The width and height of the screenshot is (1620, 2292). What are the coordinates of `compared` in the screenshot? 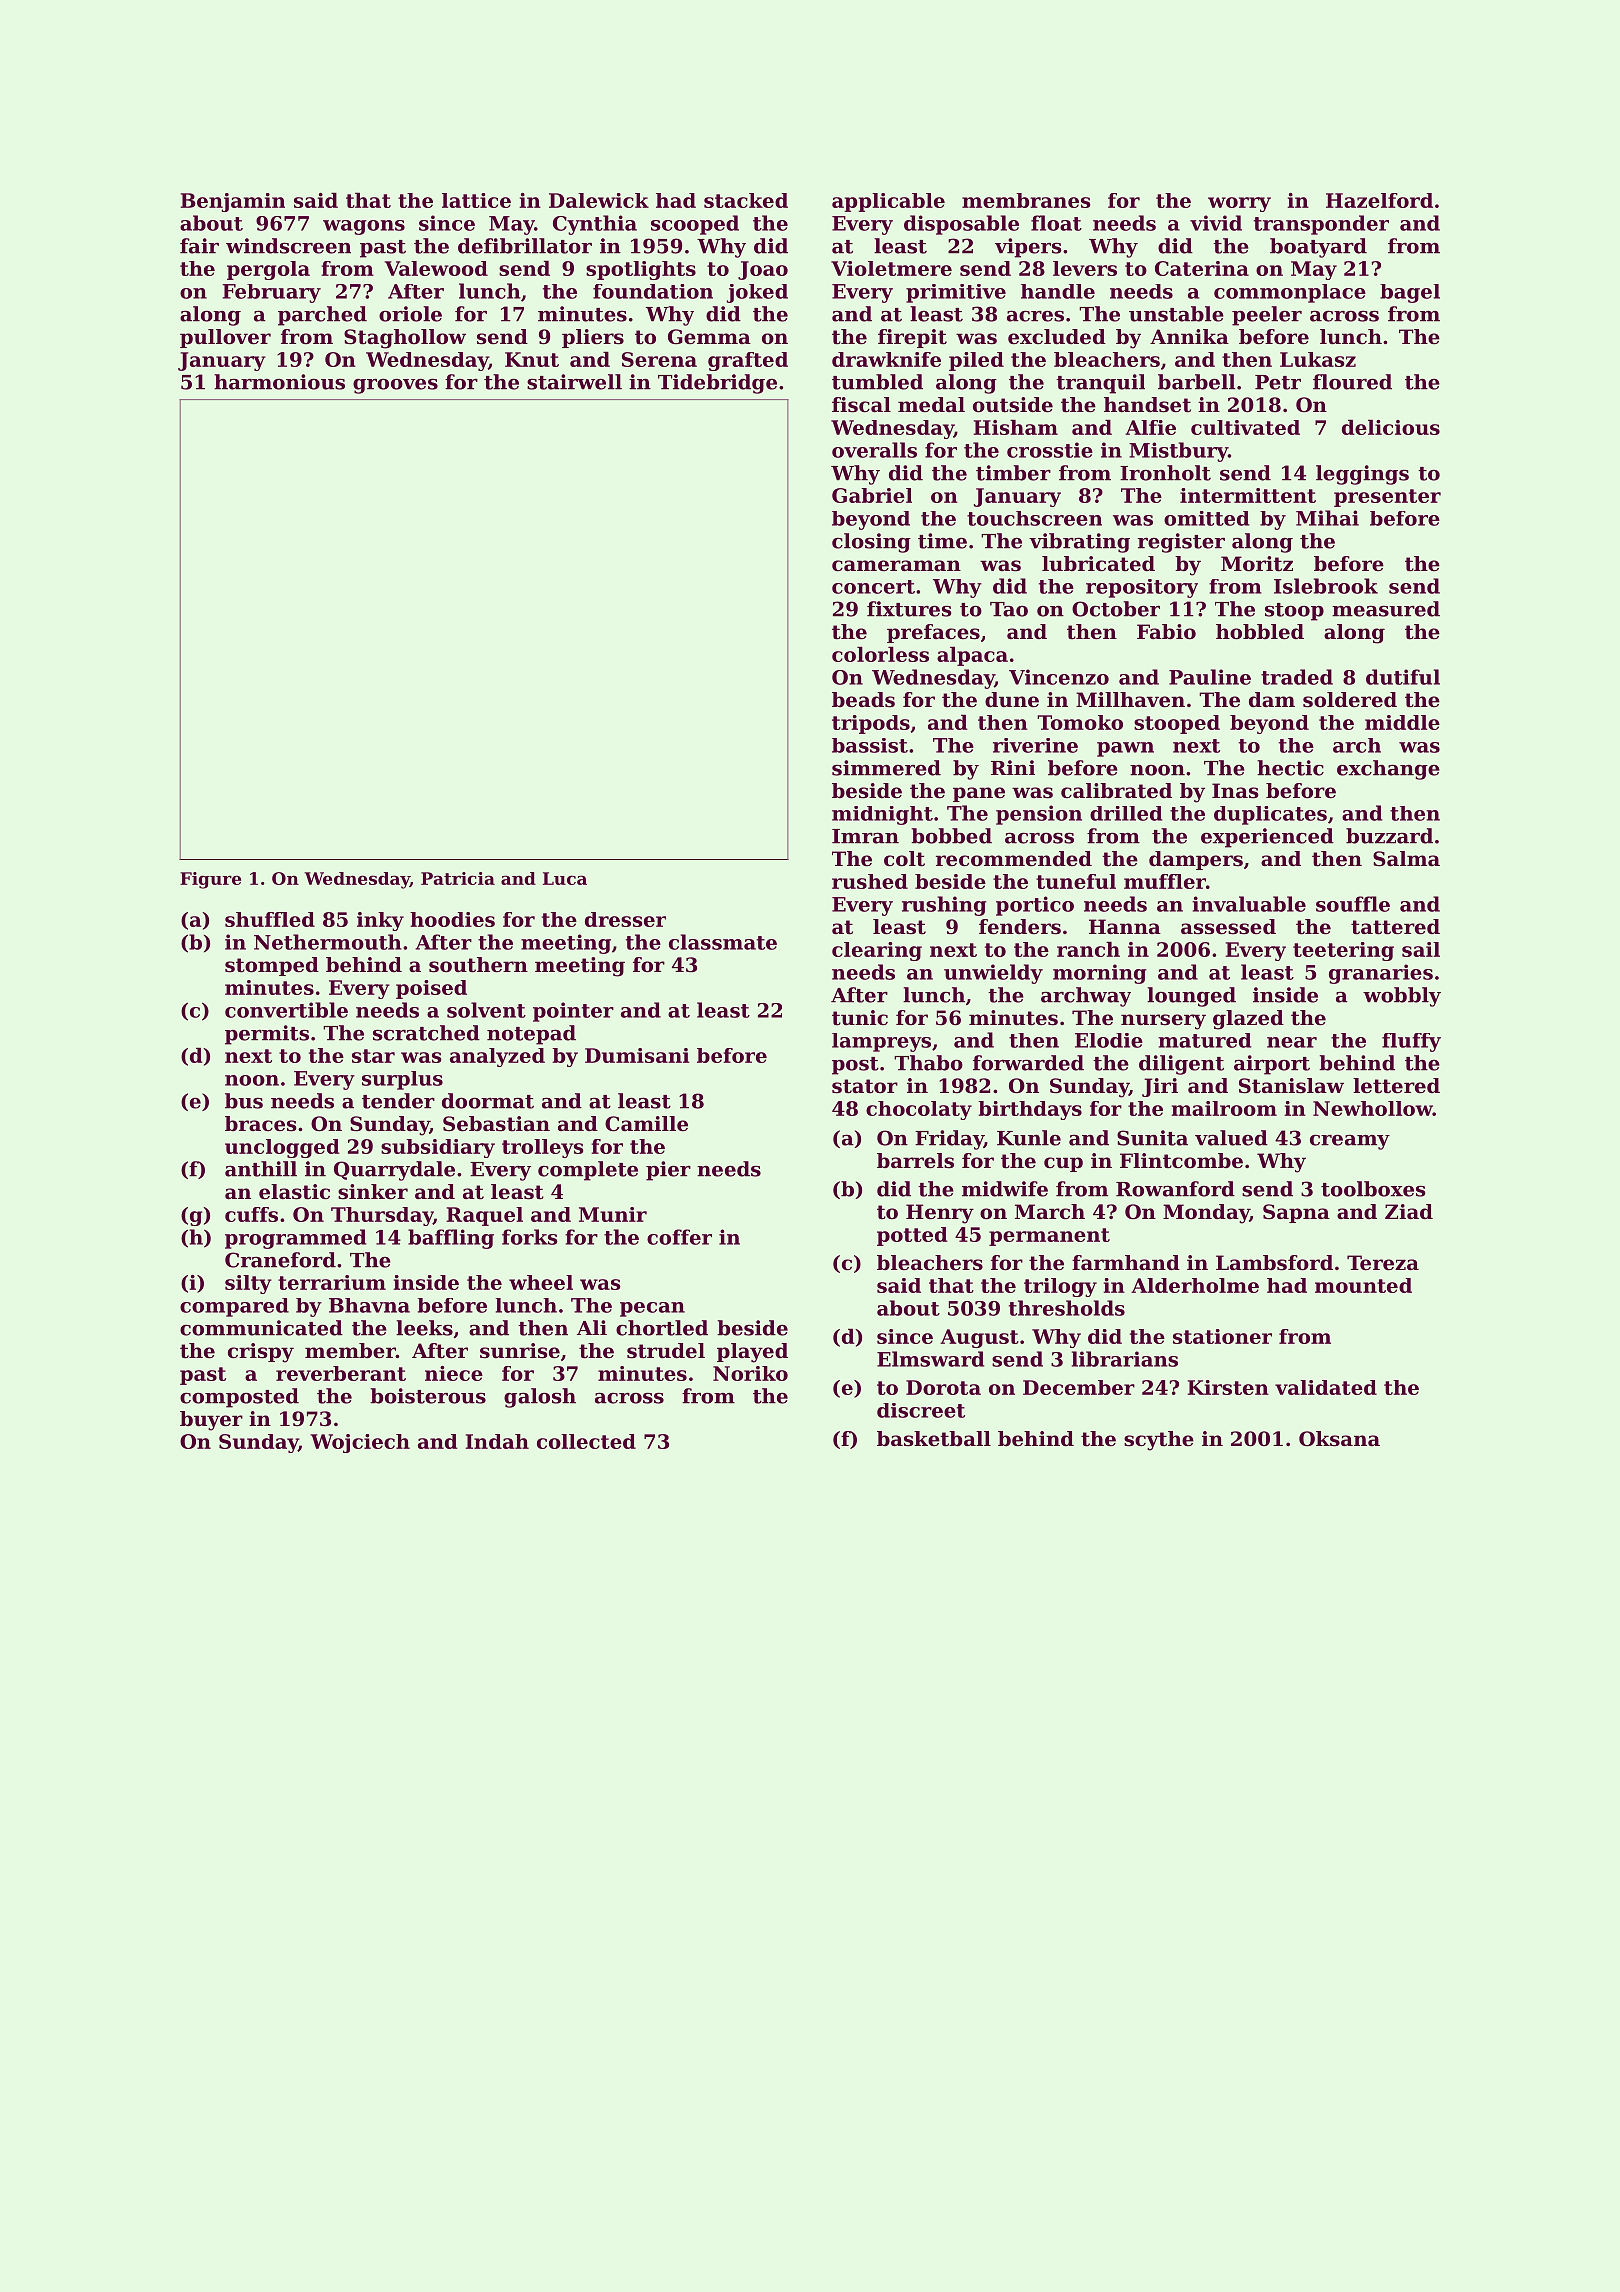 It's located at (234, 1307).
